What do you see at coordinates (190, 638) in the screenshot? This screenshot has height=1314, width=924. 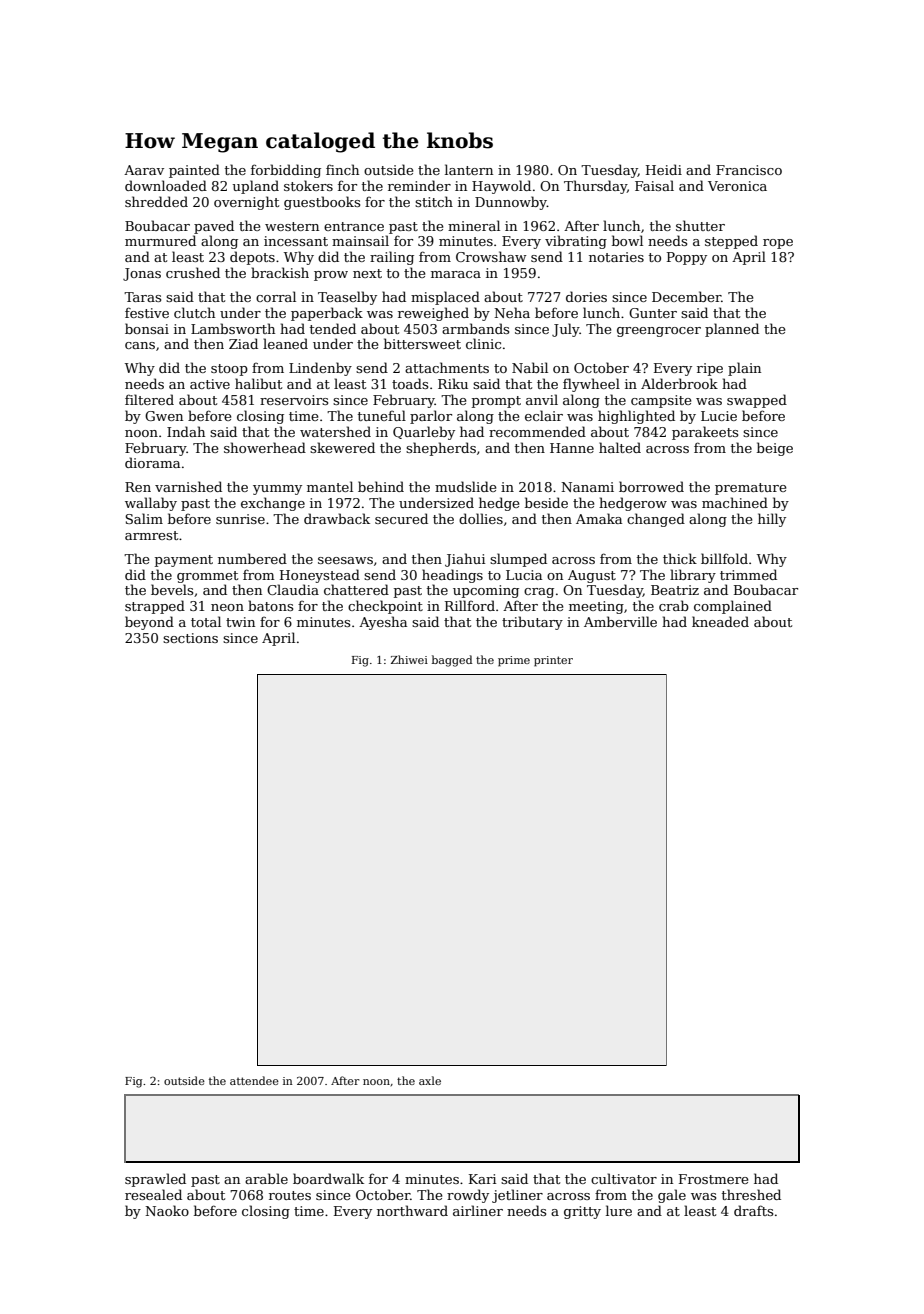 I see `sections` at bounding box center [190, 638].
